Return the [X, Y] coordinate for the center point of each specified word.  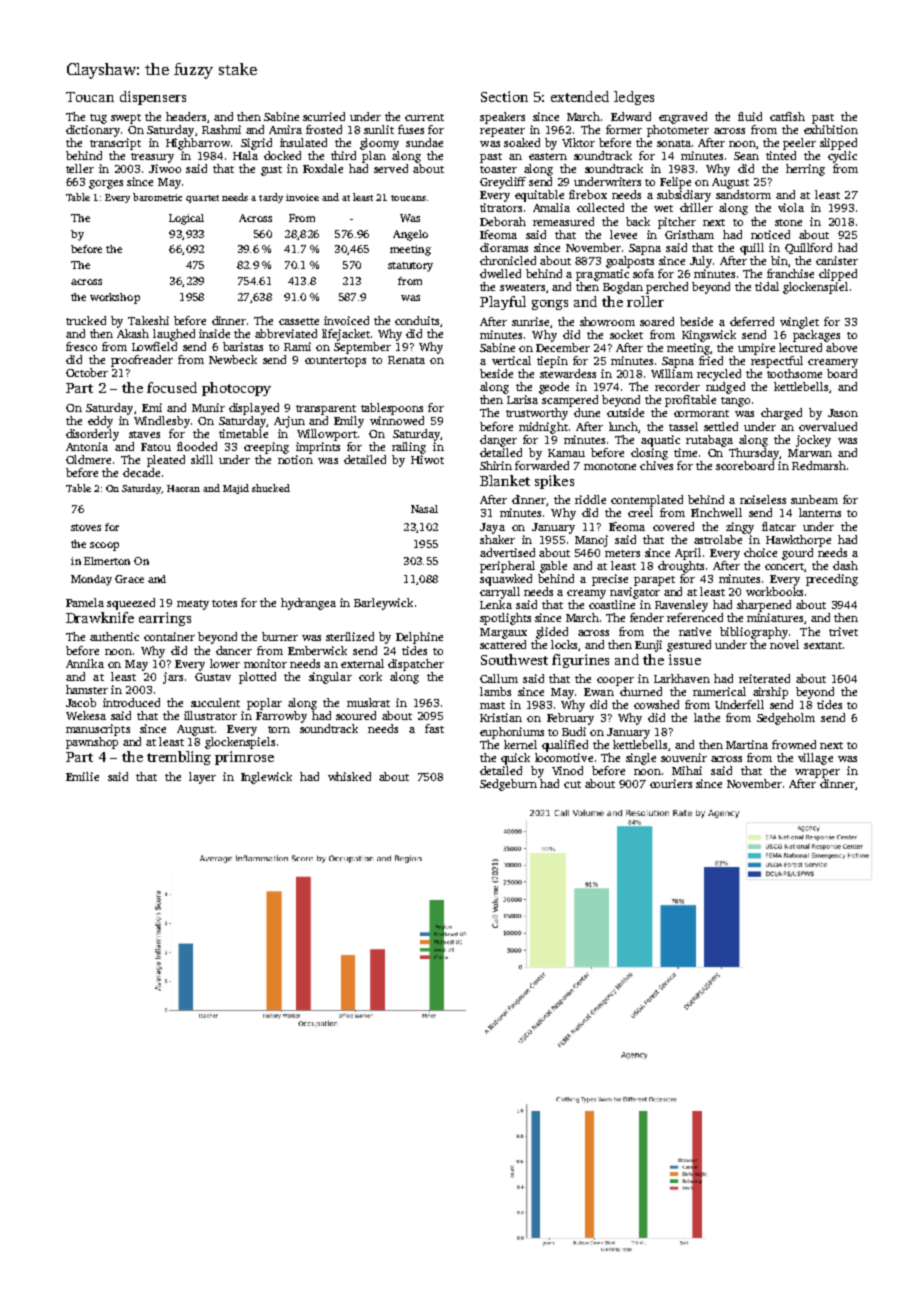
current [424, 117]
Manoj [591, 541]
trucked [86, 320]
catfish [787, 116]
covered [673, 526]
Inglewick [266, 778]
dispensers [153, 98]
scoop [104, 546]
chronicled [508, 260]
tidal [767, 286]
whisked [349, 776]
